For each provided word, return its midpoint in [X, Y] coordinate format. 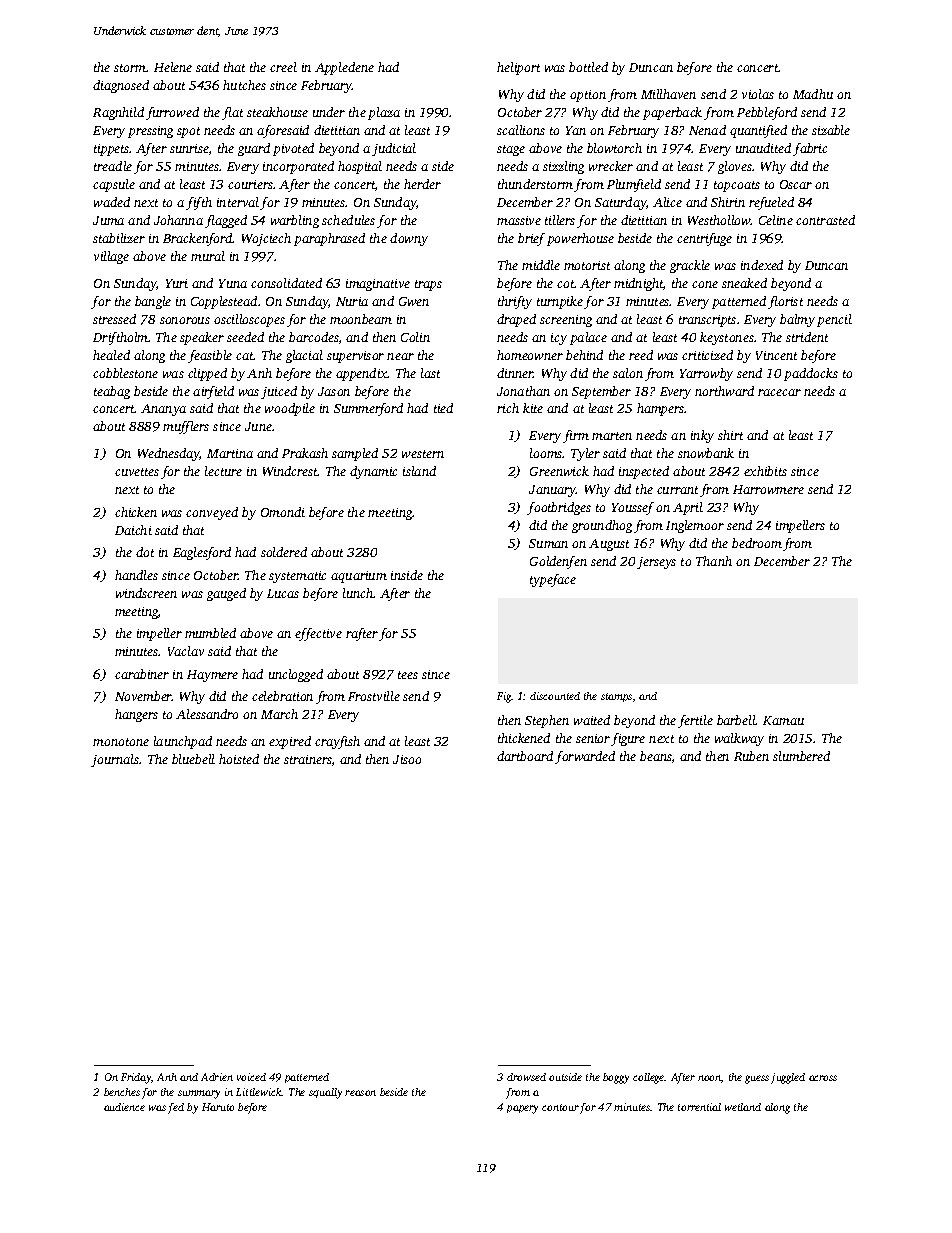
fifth [199, 203]
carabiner [142, 674]
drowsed [526, 1077]
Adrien [217, 1077]
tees [408, 675]
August [609, 545]
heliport [518, 68]
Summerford [368, 409]
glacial [304, 356]
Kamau [783, 720]
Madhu [813, 94]
